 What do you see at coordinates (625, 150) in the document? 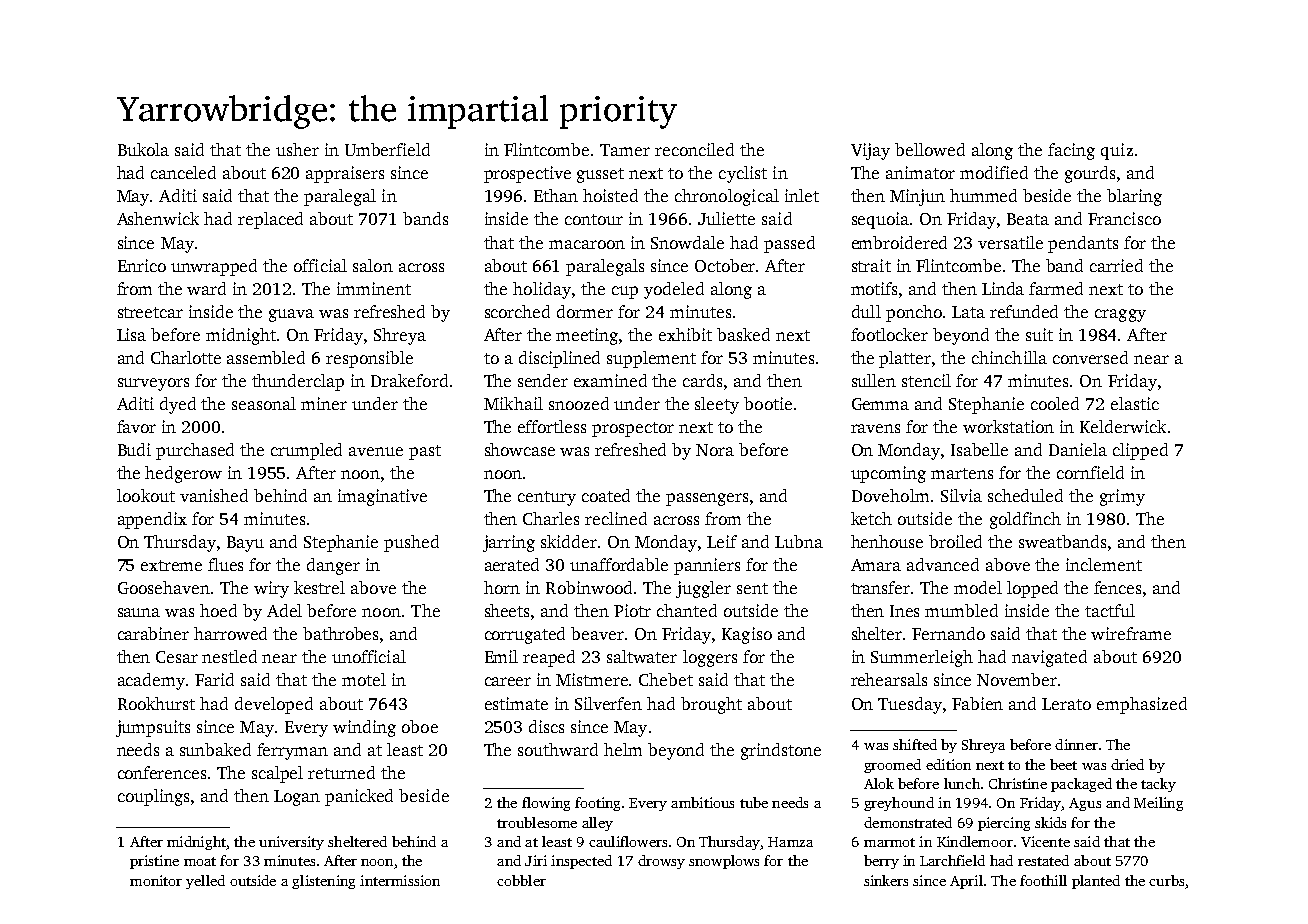
I see `Tamer` at bounding box center [625, 150].
